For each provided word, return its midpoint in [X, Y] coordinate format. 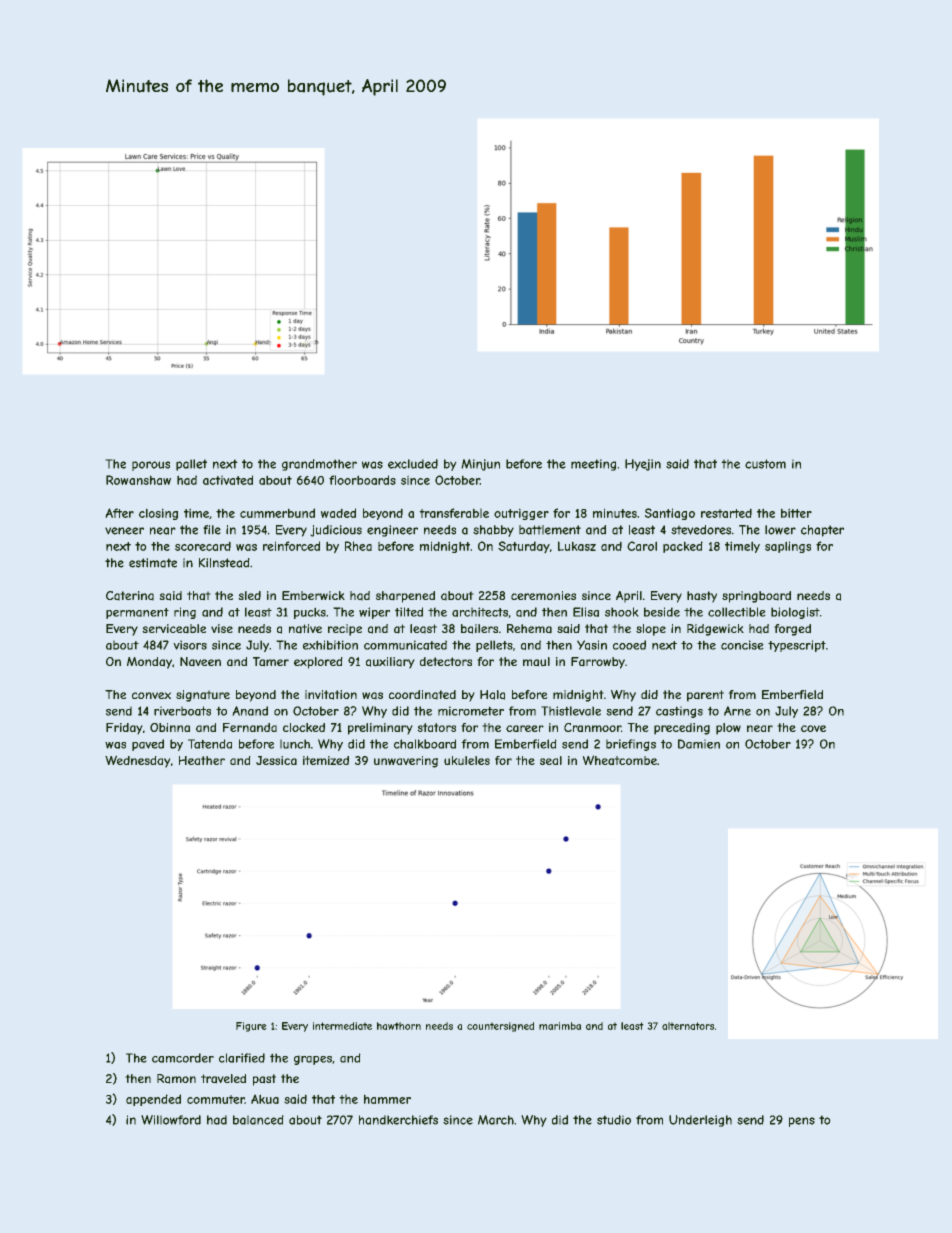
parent [705, 696]
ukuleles [467, 760]
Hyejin [643, 465]
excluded [413, 464]
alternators [688, 1026]
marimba [560, 1026]
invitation [331, 695]
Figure [251, 1027]
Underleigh [700, 1121]
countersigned [500, 1027]
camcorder [183, 1058]
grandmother [319, 465]
